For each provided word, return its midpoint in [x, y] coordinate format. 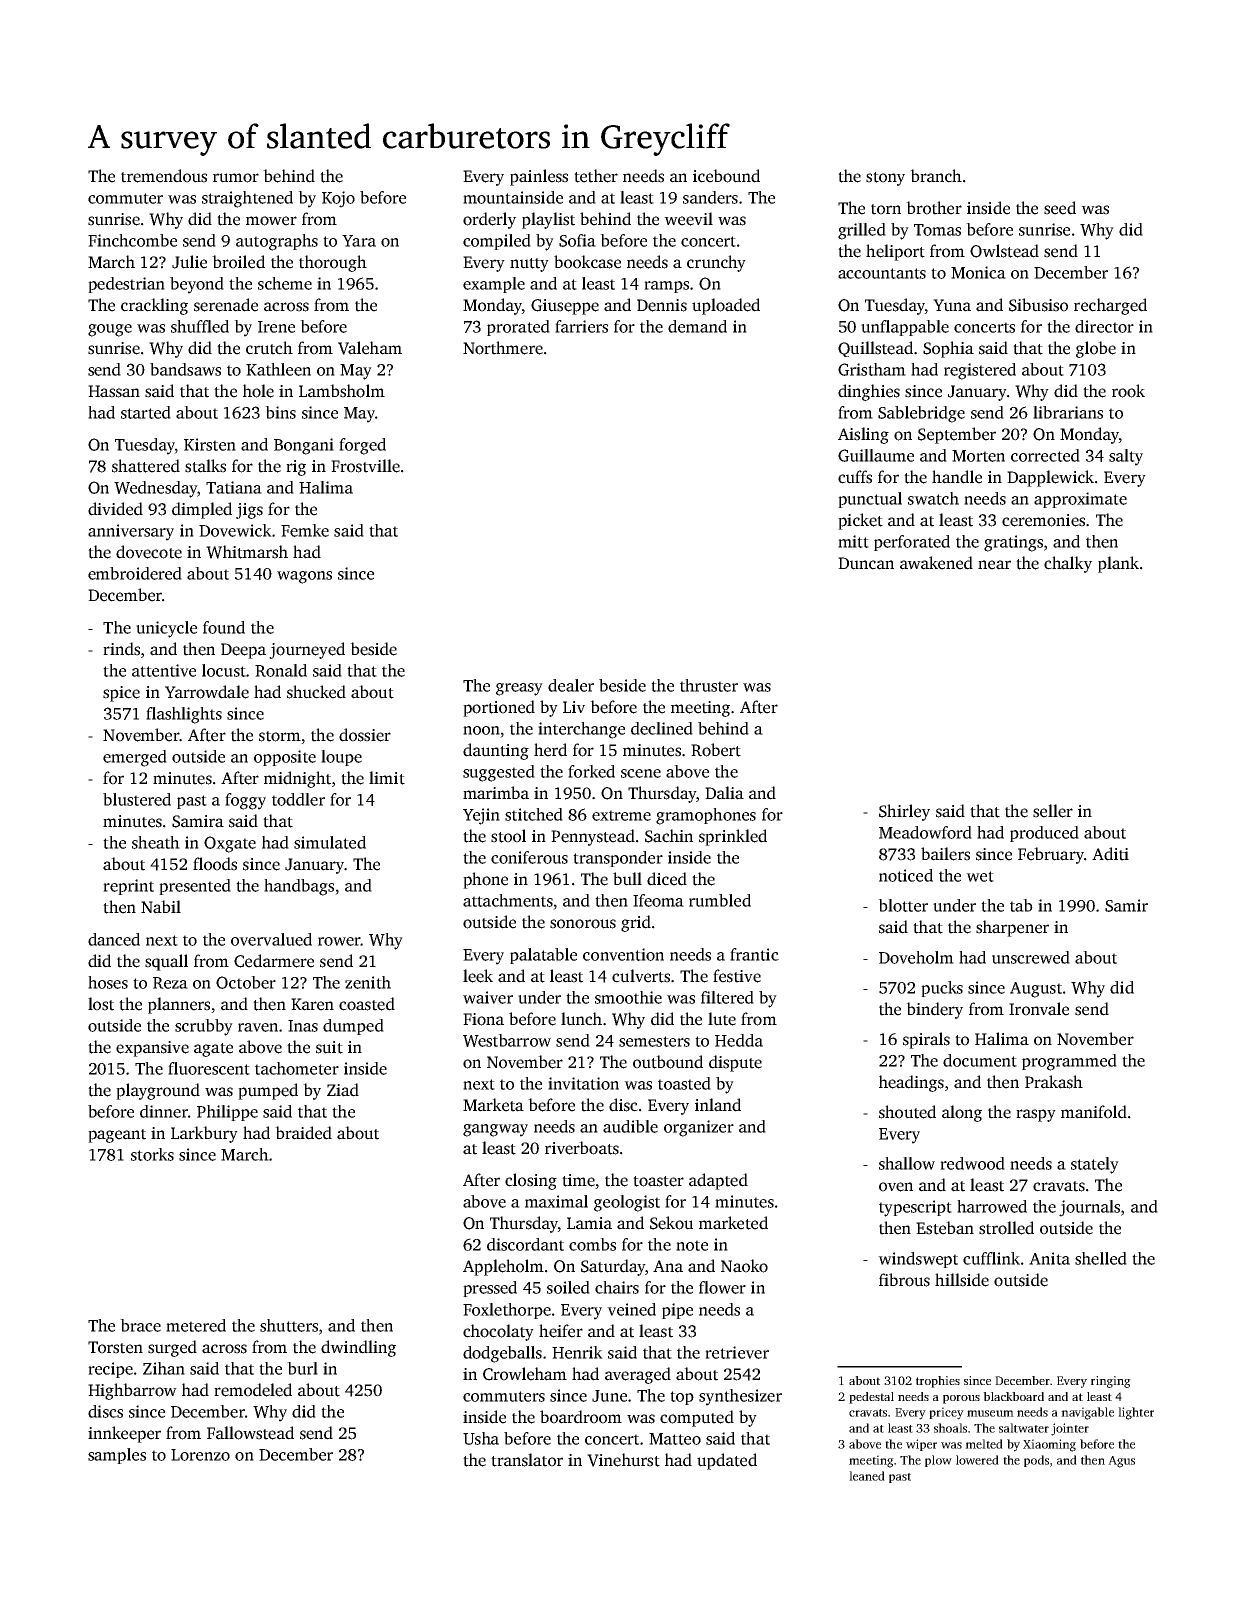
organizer [699, 1128]
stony [885, 179]
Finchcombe [132, 240]
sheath [156, 842]
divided [115, 509]
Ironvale [1039, 1009]
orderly [489, 220]
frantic [754, 954]
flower [722, 1287]
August [1036, 990]
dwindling [358, 1348]
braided [303, 1133]
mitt [853, 541]
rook [1128, 391]
